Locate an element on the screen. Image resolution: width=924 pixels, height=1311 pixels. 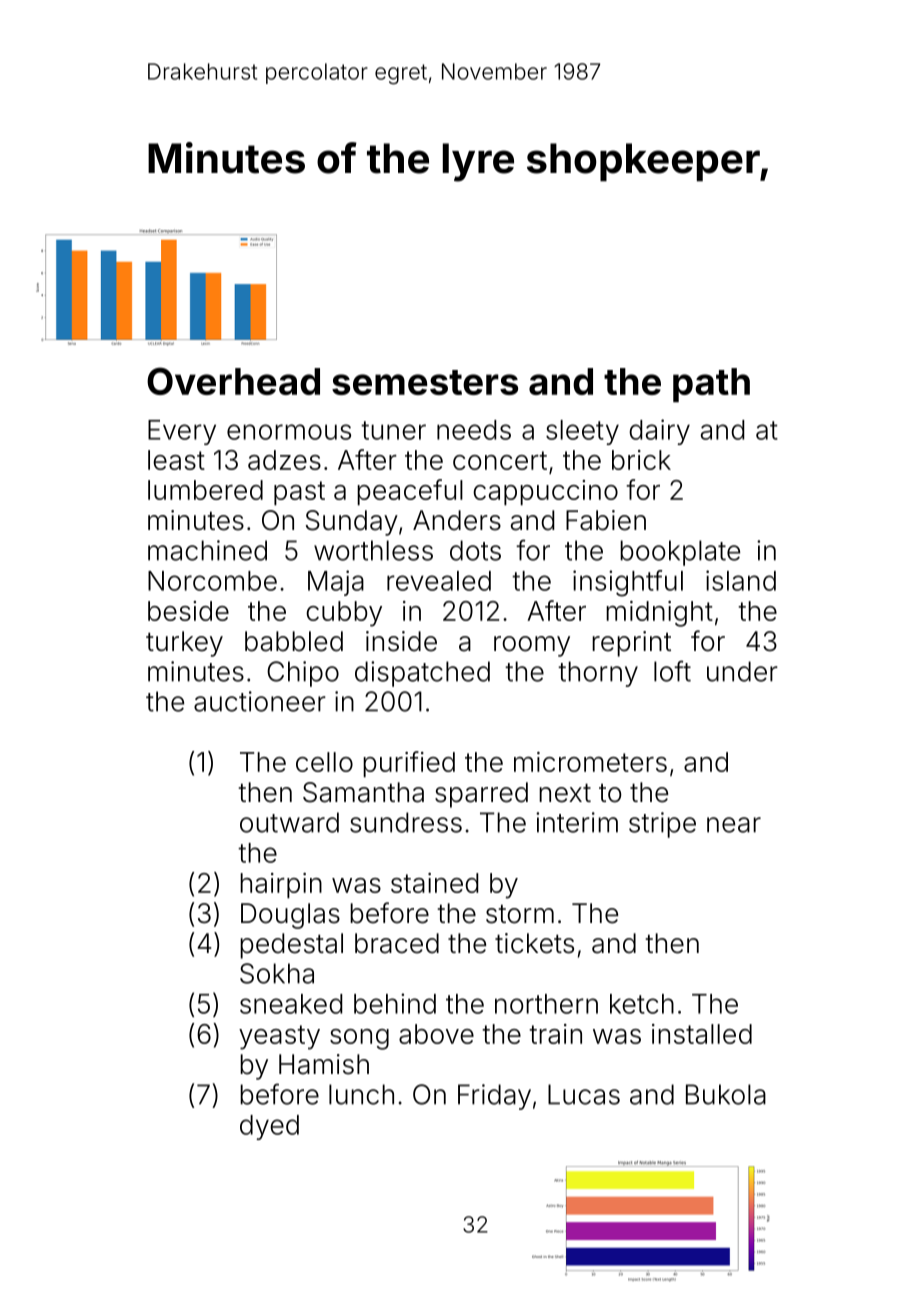
Bukola is located at coordinates (726, 1094).
